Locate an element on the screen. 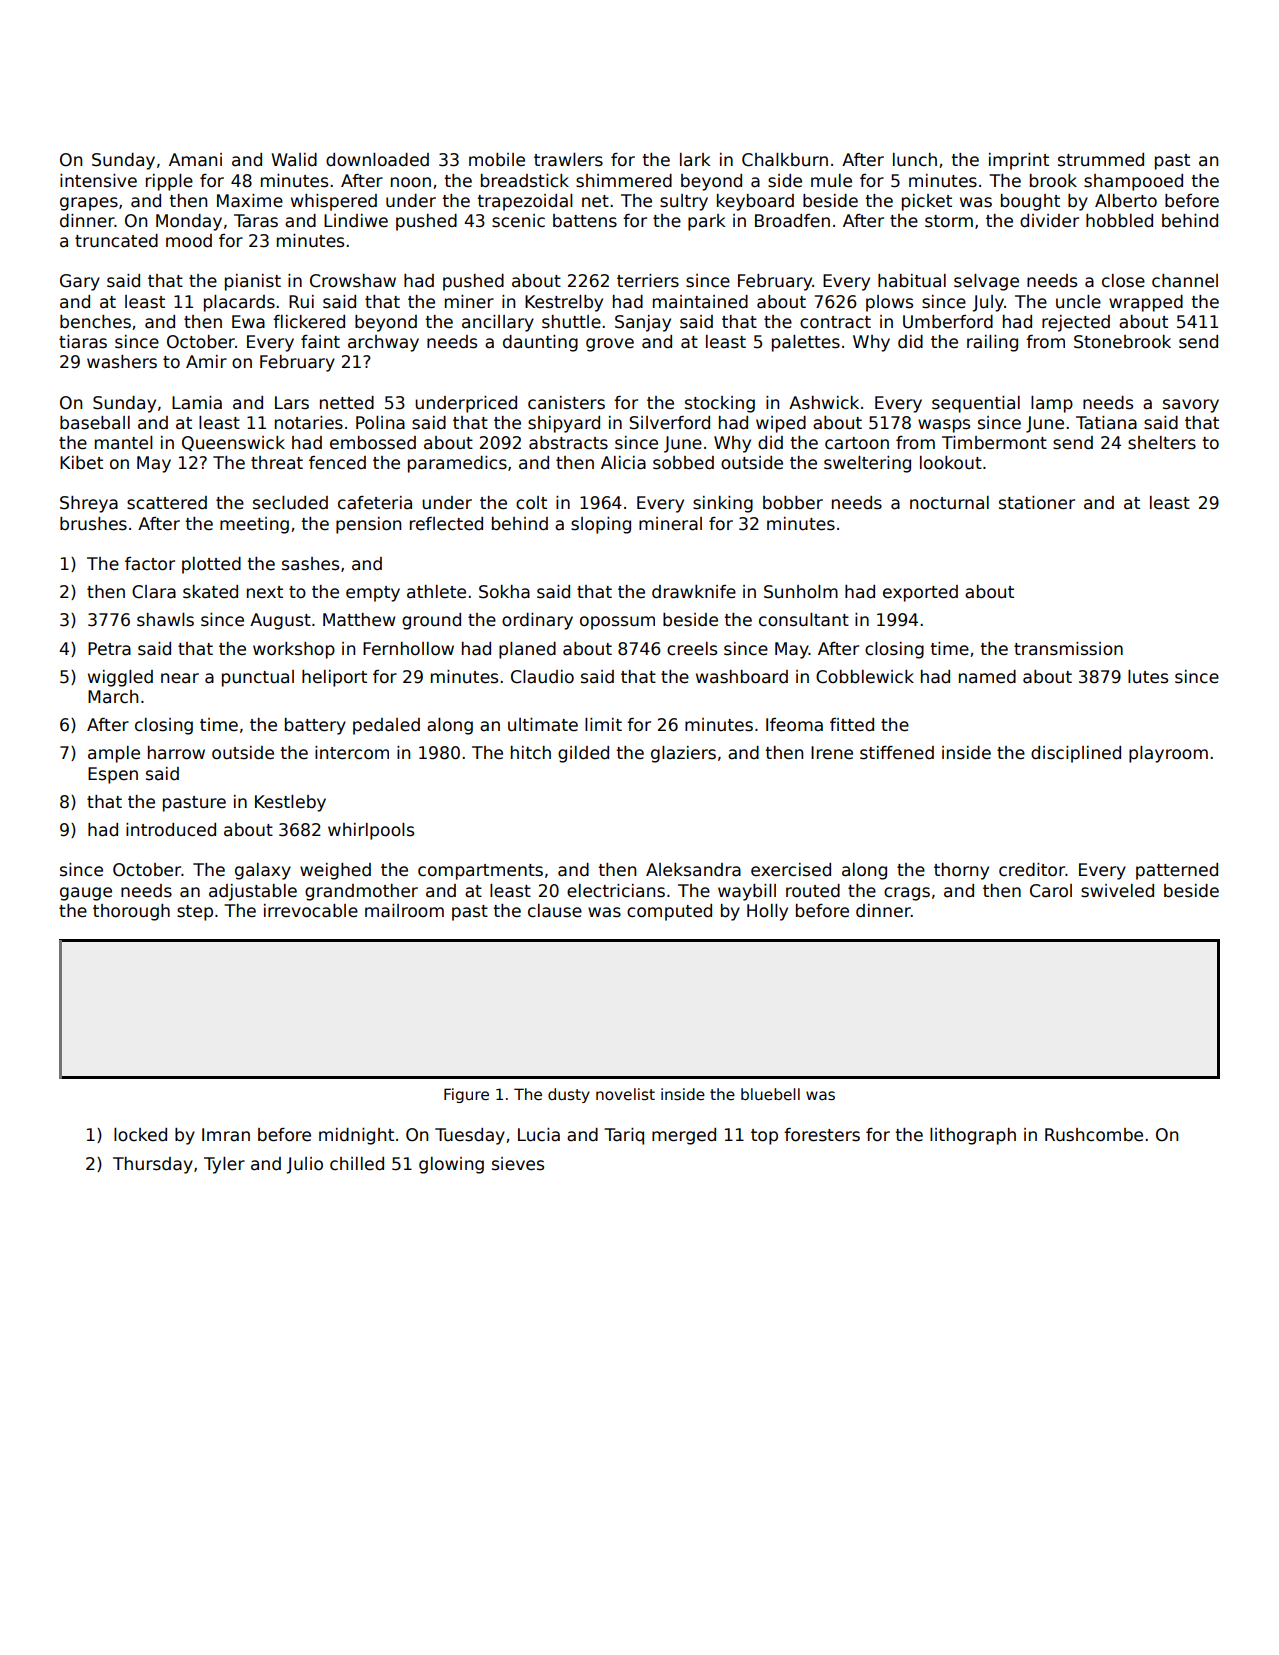 The image size is (1279, 1655). Claudio is located at coordinates (542, 677).
